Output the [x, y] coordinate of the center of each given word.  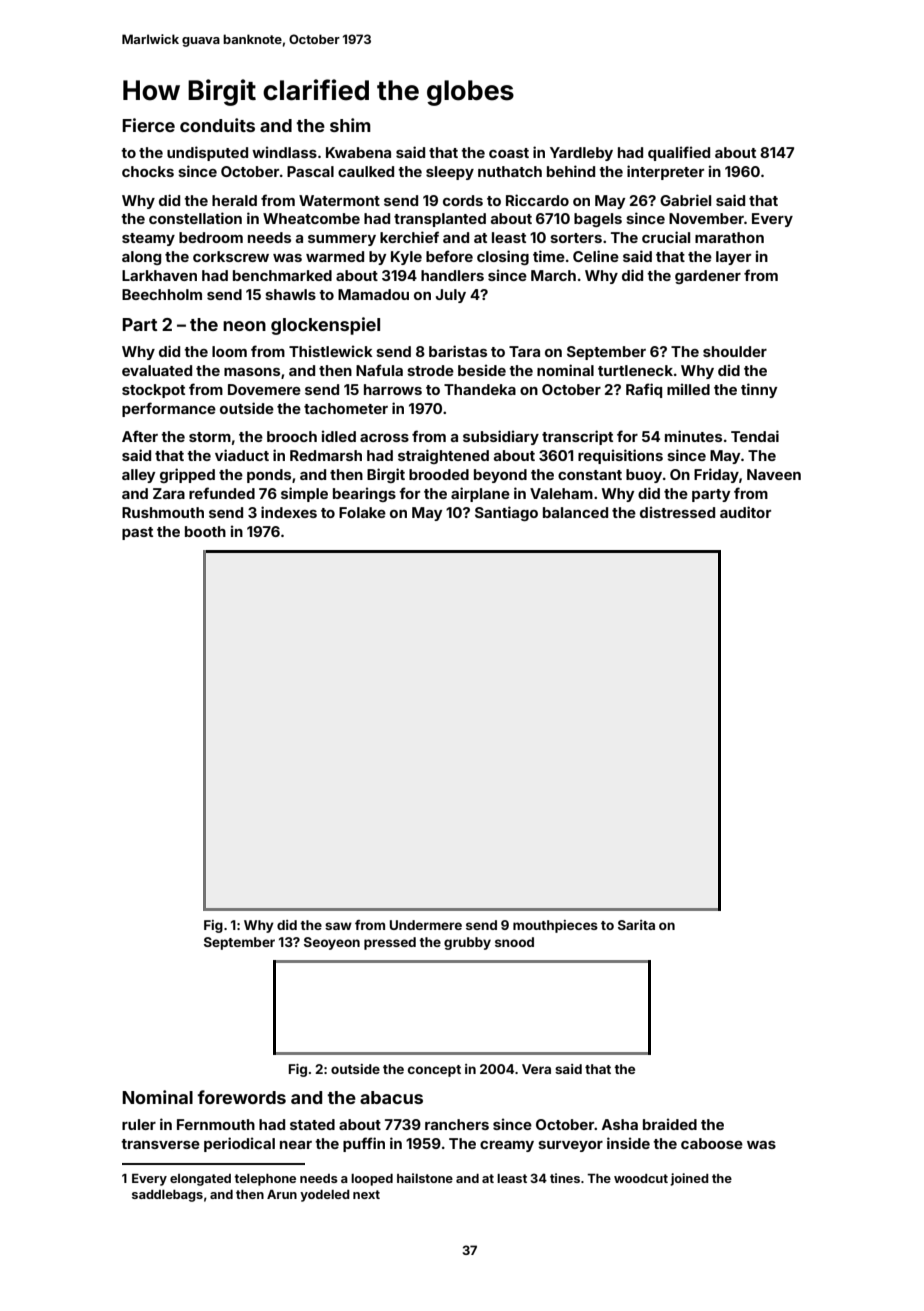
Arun [282, 1194]
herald [234, 200]
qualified [679, 153]
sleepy [450, 173]
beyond [500, 476]
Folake [362, 512]
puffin [364, 1144]
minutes [693, 436]
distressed [677, 512]
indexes [289, 512]
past [137, 533]
